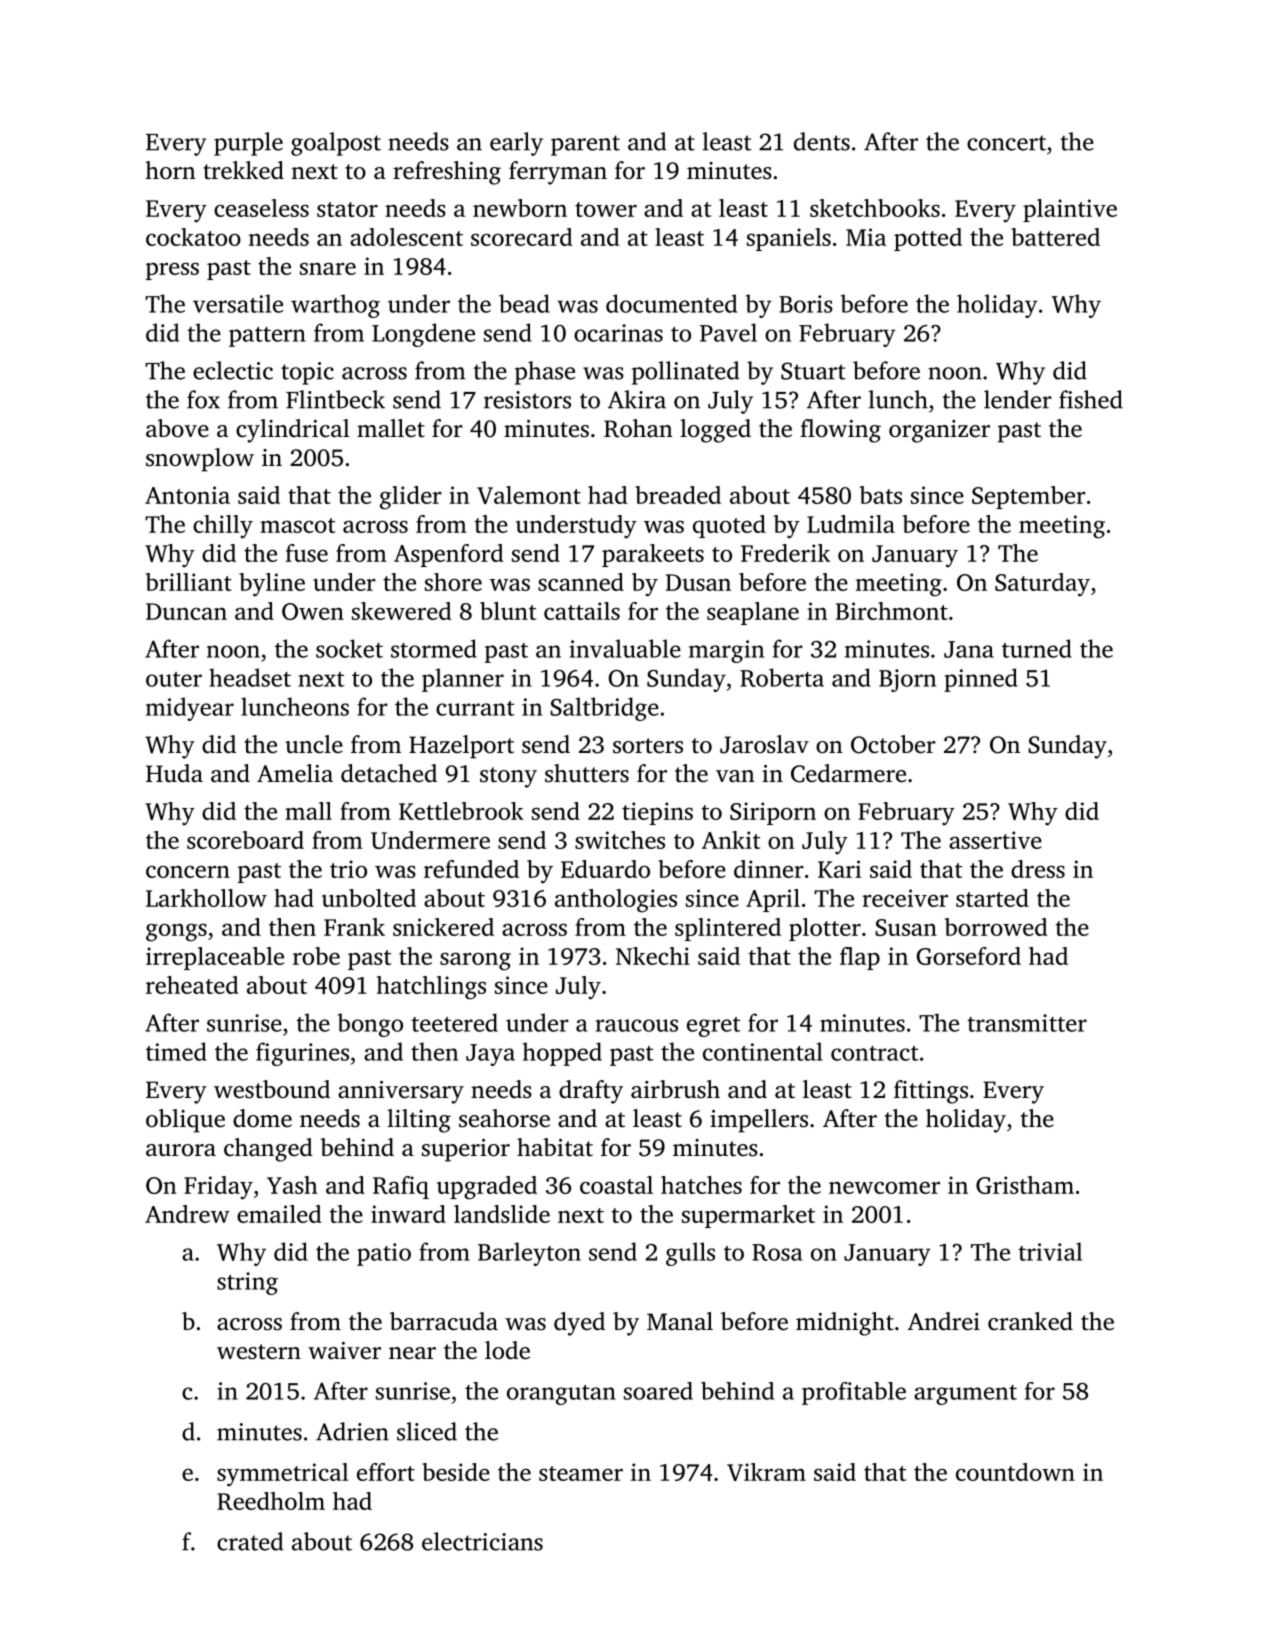  What do you see at coordinates (248, 144) in the page?
I see `purple` at bounding box center [248, 144].
